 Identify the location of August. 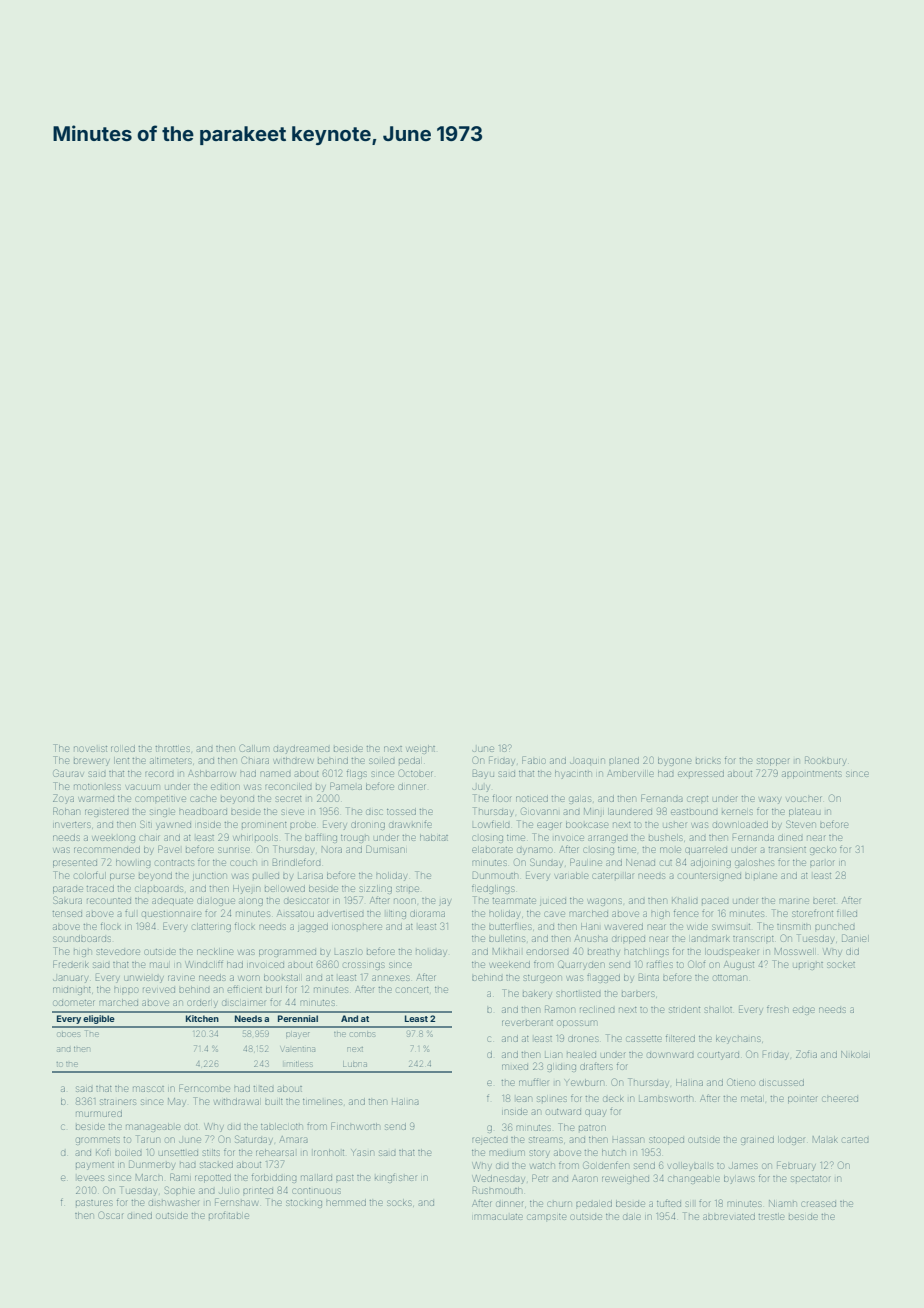
(739, 965).
